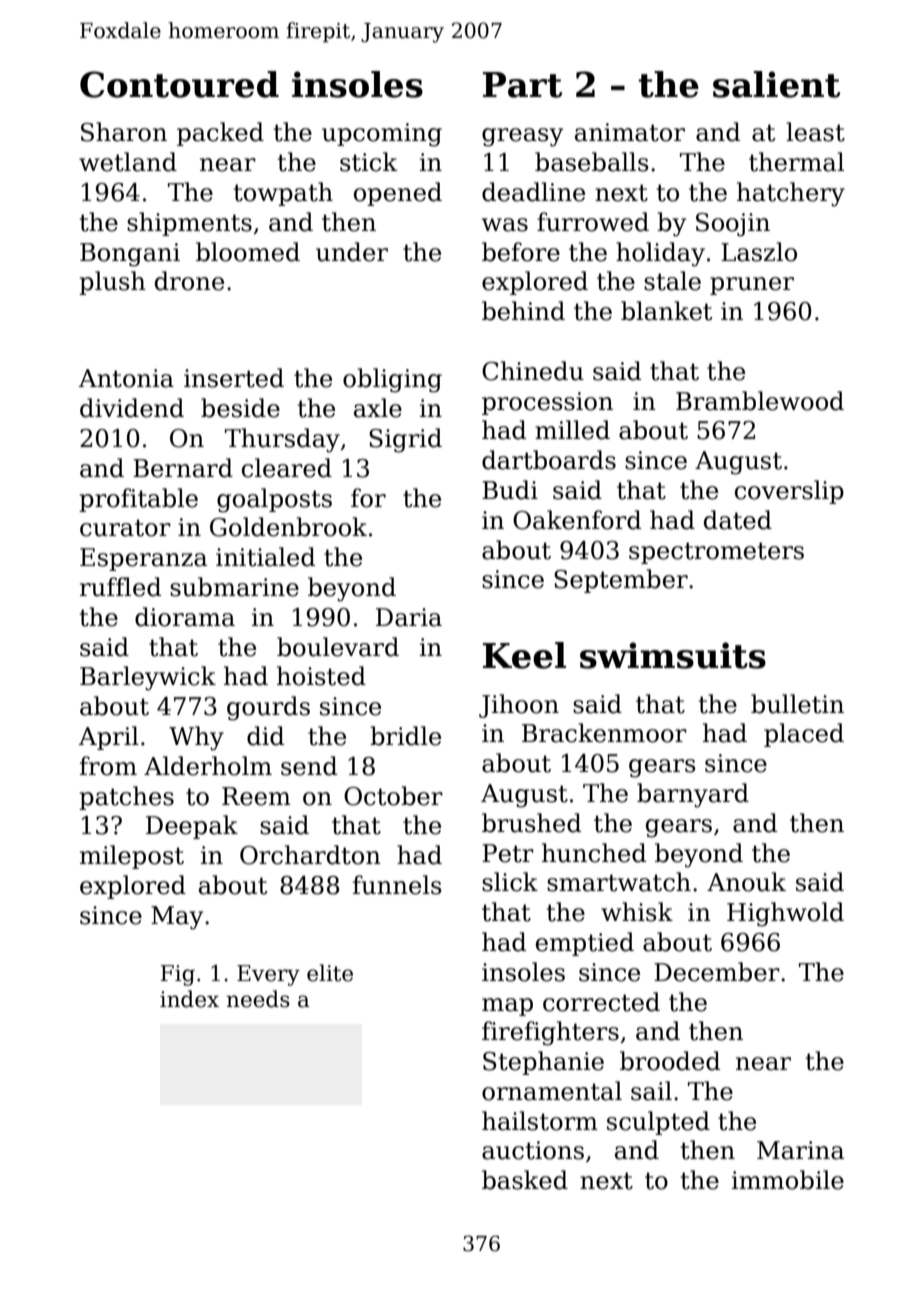 This document has height=1311, width=924. What do you see at coordinates (630, 132) in the document?
I see `animator` at bounding box center [630, 132].
